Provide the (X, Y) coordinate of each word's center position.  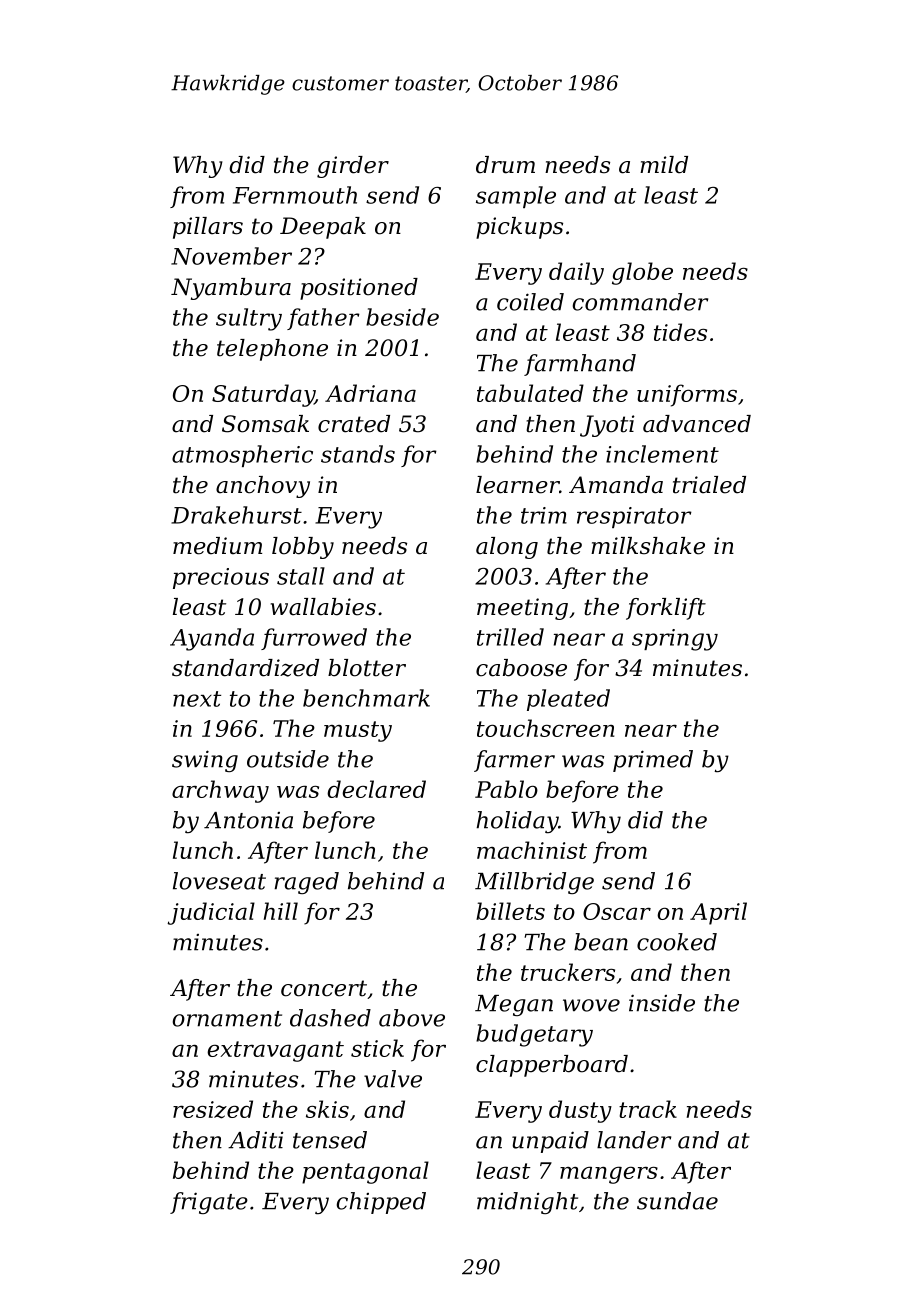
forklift (666, 609)
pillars (208, 228)
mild (664, 165)
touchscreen (545, 728)
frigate (209, 1203)
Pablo (506, 789)
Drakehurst (236, 515)
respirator (634, 517)
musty (358, 731)
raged (306, 883)
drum (505, 165)
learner (517, 485)
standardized (245, 668)
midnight (527, 1203)
